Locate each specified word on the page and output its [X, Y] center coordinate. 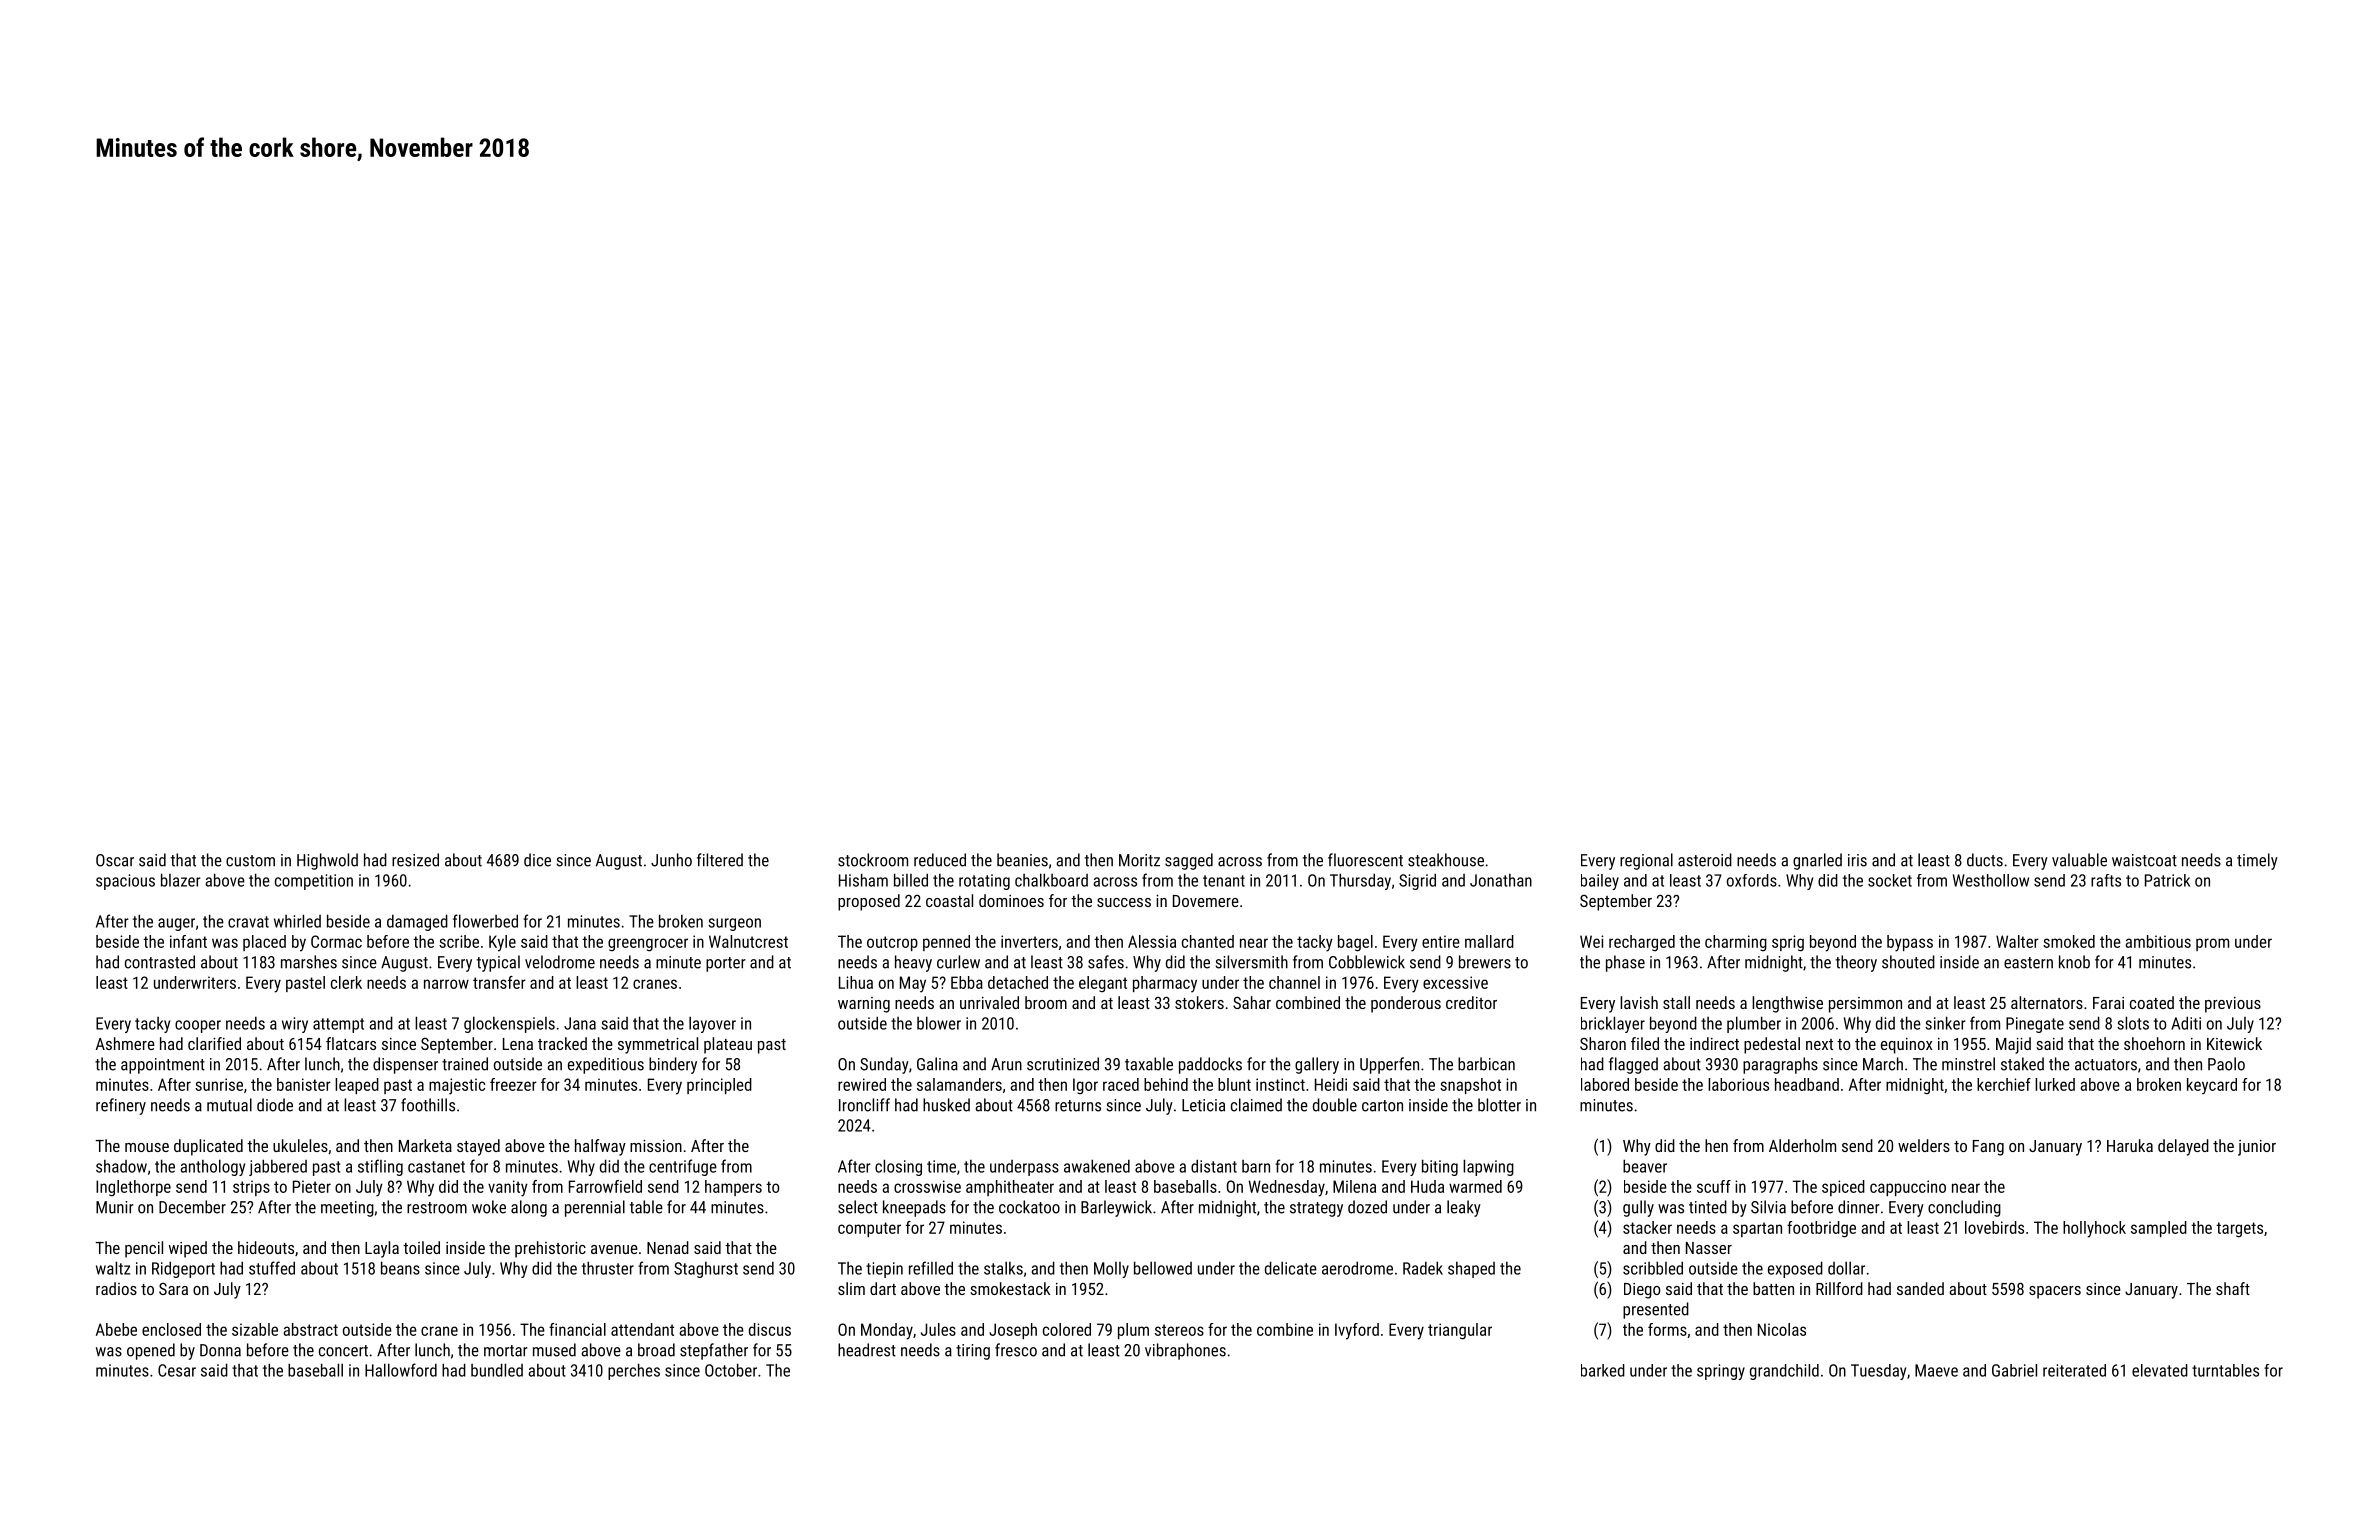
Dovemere [1206, 901]
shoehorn [2154, 1043]
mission [656, 1146]
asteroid [1705, 860]
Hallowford [401, 1370]
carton [1382, 1106]
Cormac [336, 941]
